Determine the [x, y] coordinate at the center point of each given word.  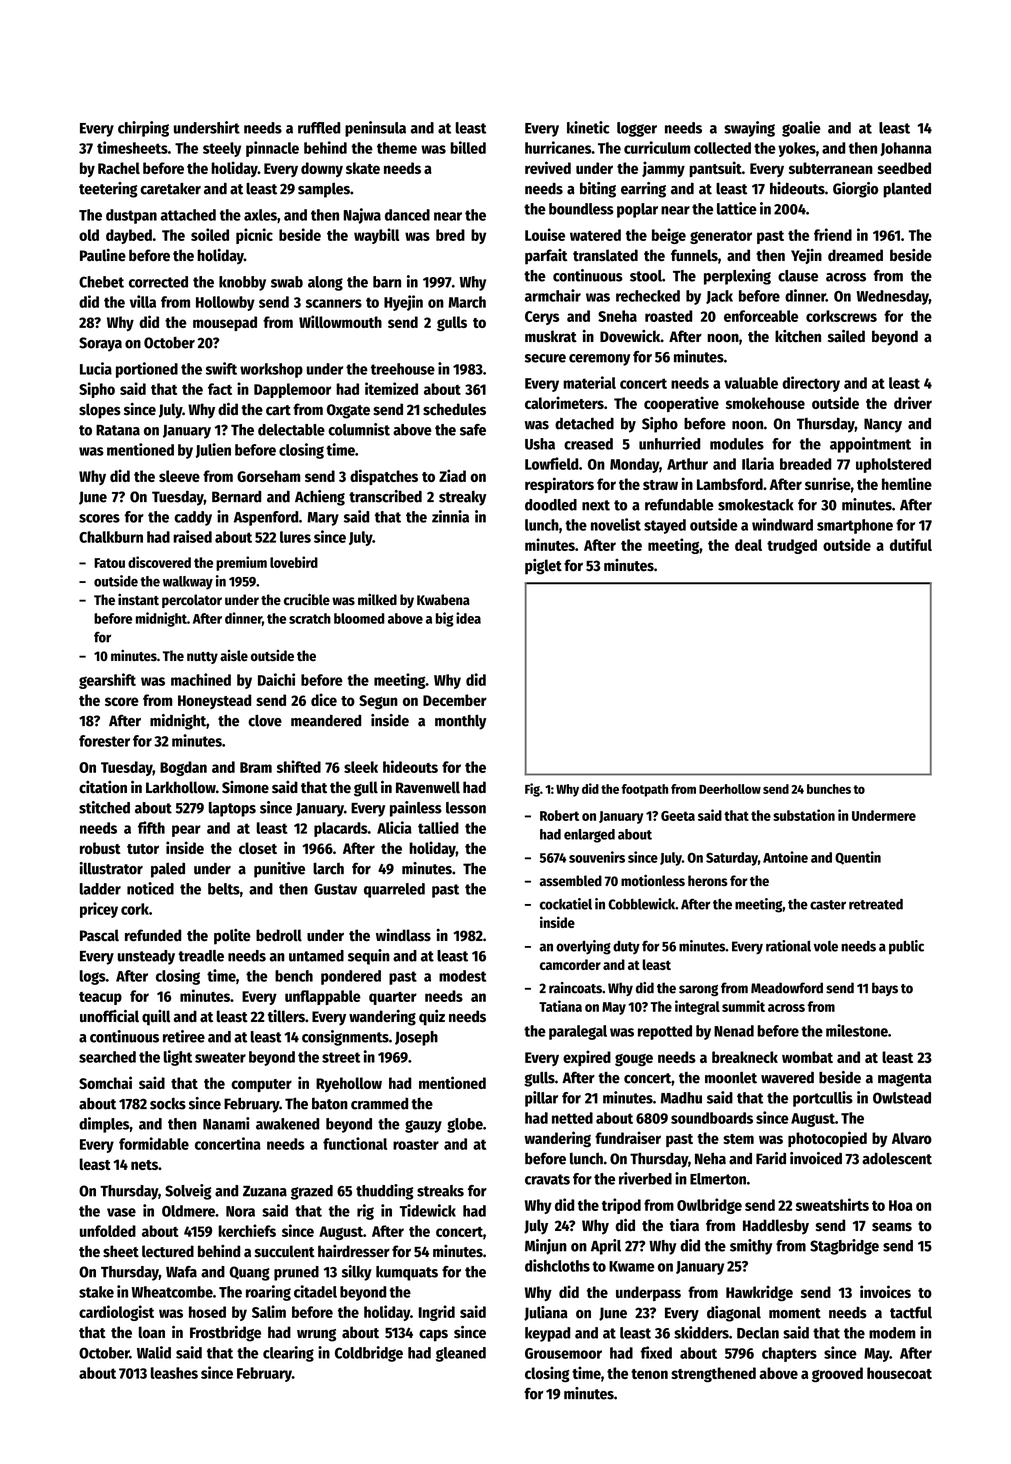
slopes [100, 411]
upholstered [893, 465]
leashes [174, 1373]
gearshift [107, 681]
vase [121, 1212]
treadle [201, 956]
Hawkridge [759, 1293]
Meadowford [787, 988]
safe [473, 430]
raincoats [575, 988]
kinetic [588, 127]
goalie [801, 129]
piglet [543, 567]
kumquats [407, 1273]
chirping [143, 129]
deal [748, 545]
